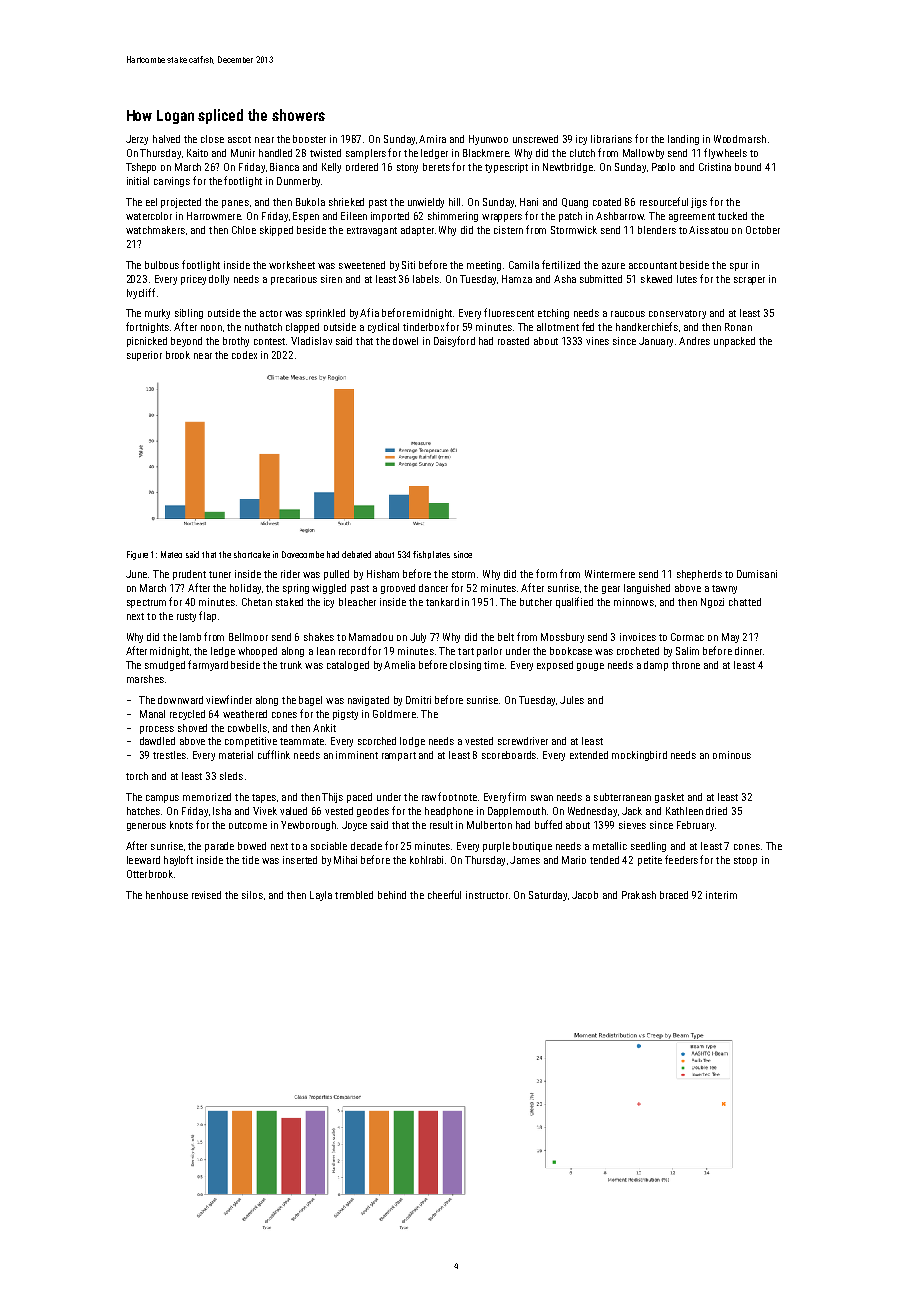 This page has height=1316, width=908. I want to click on Chloe, so click(244, 230).
